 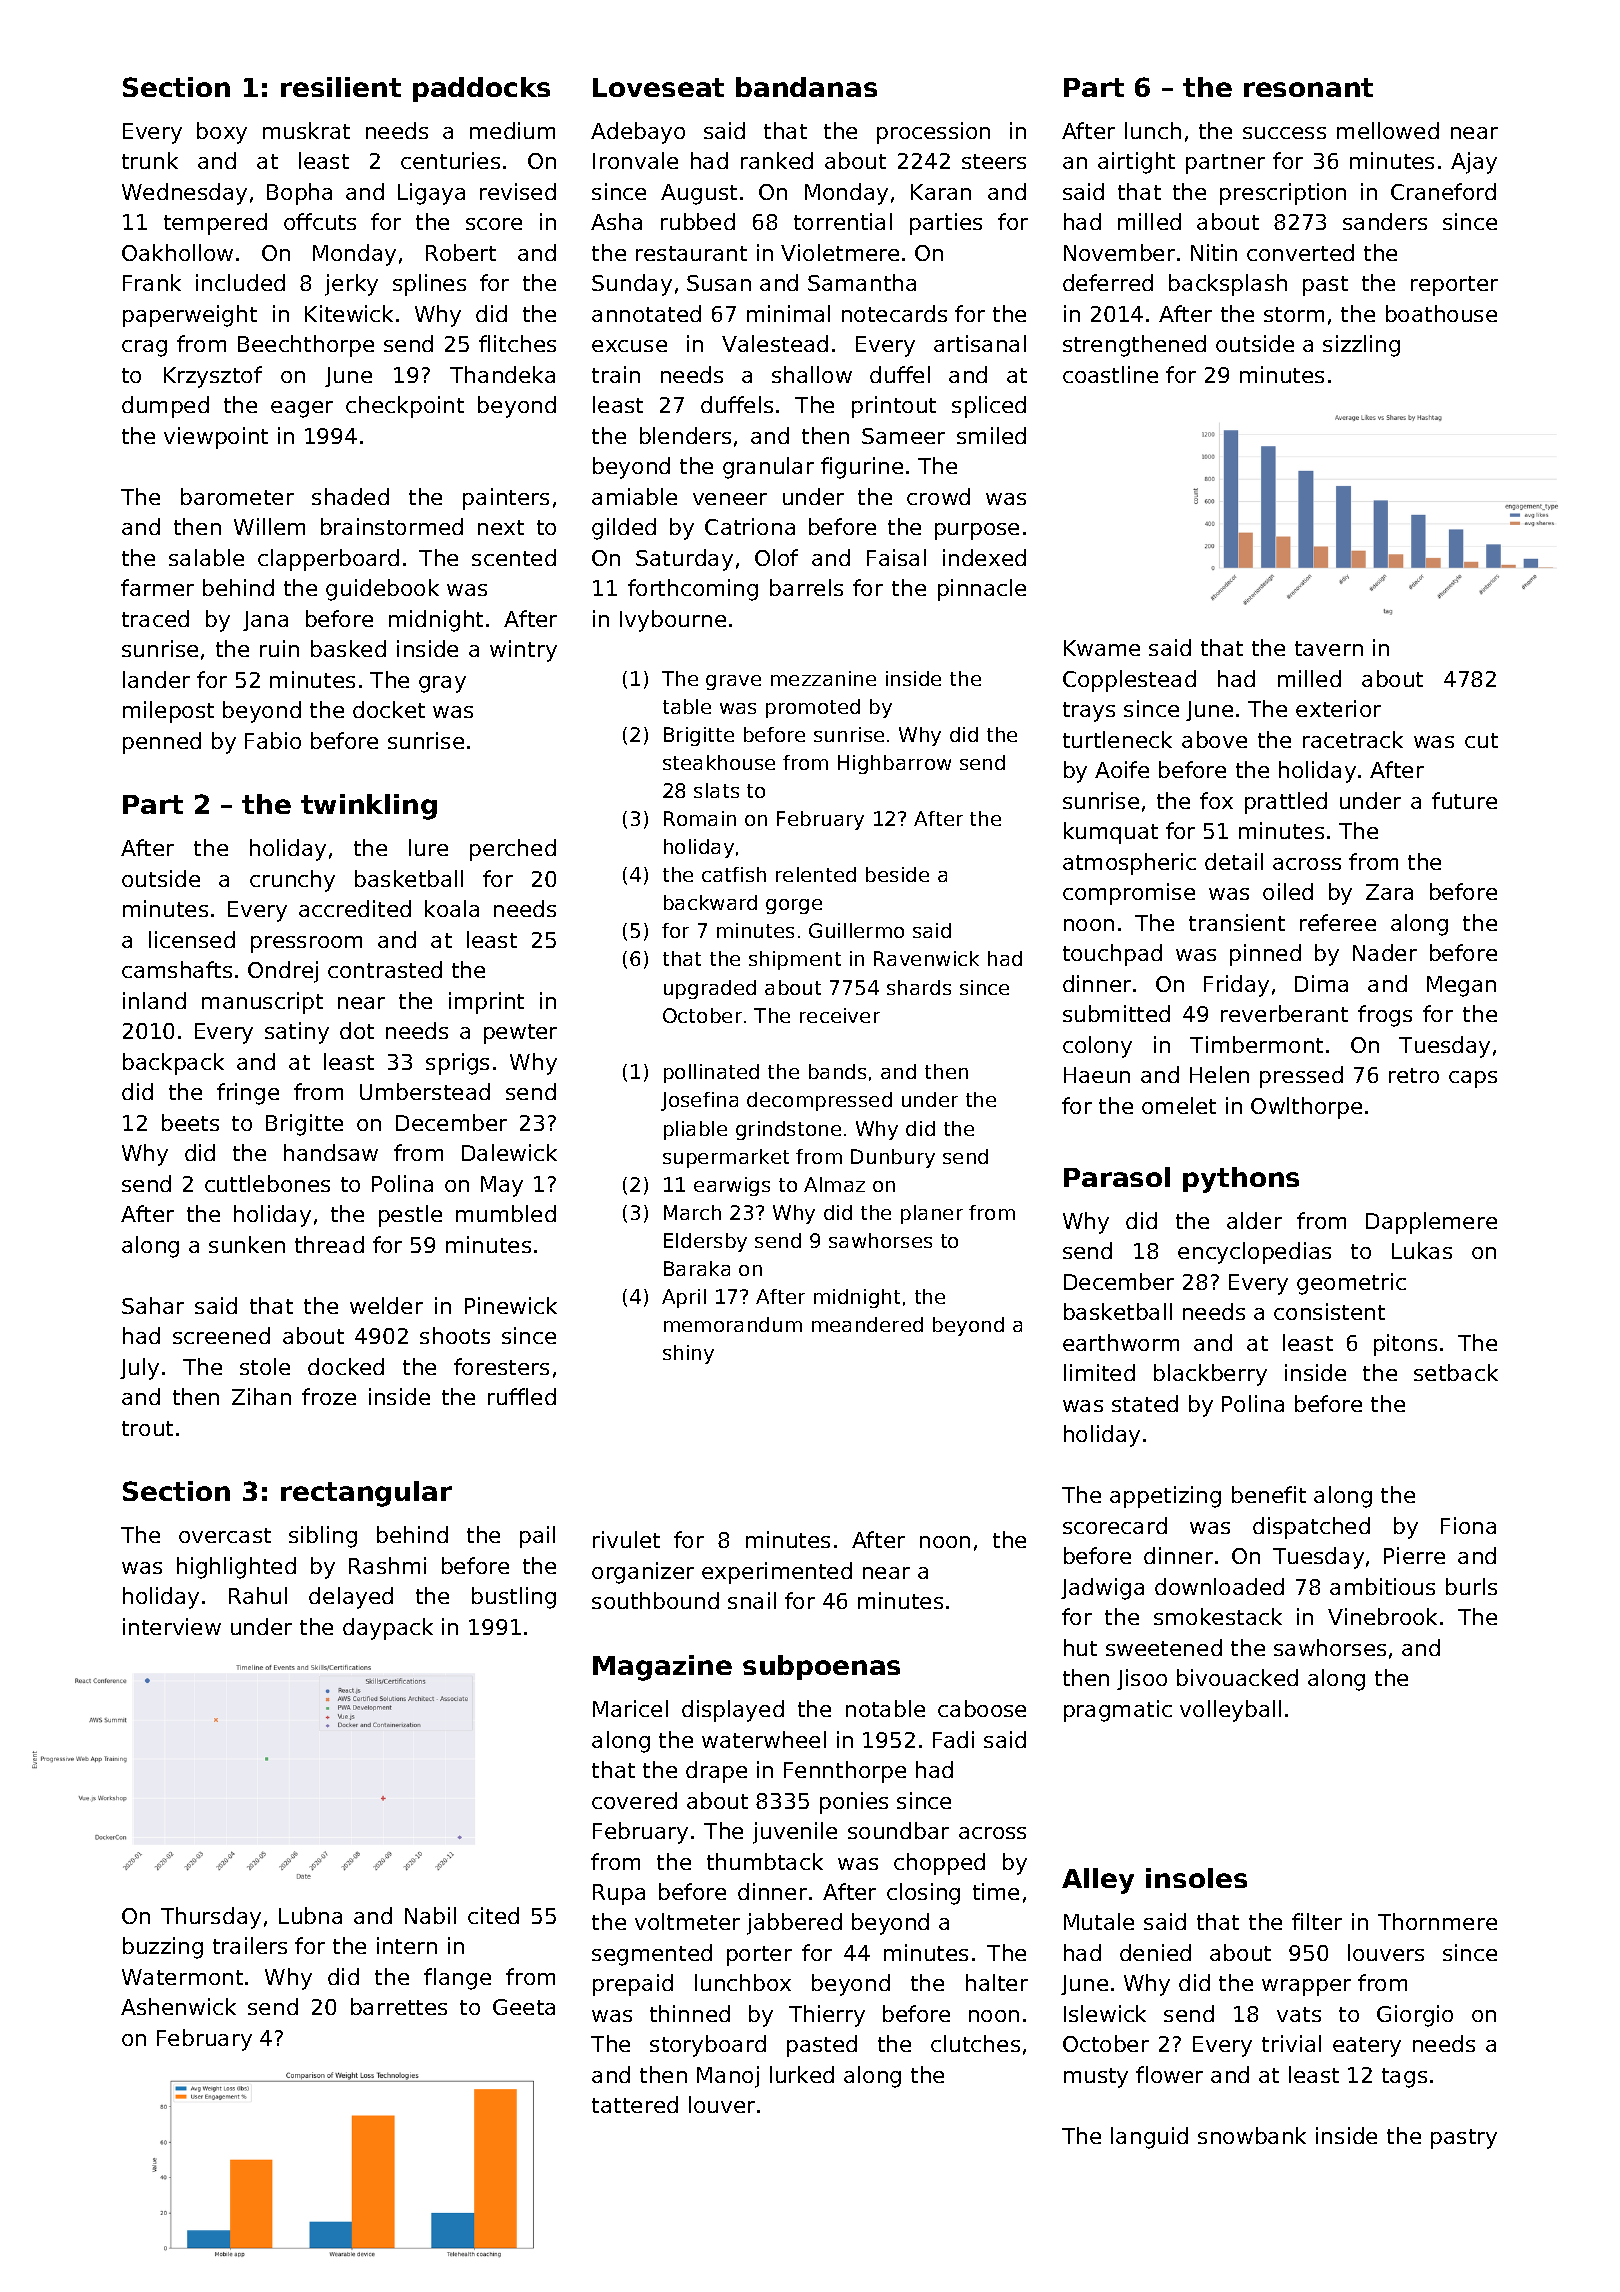 What do you see at coordinates (812, 374) in the document?
I see `shallow` at bounding box center [812, 374].
